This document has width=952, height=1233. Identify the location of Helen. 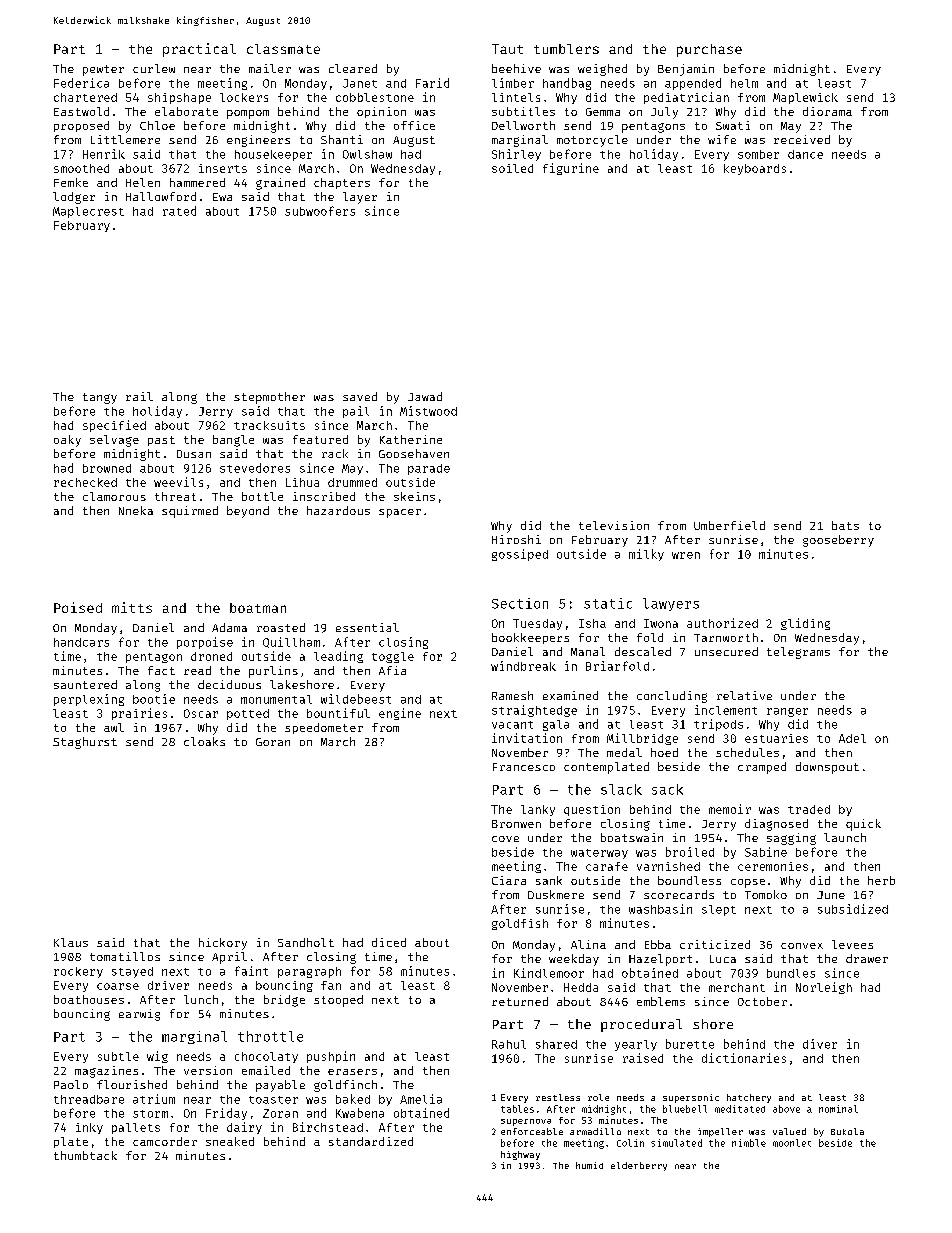
(143, 182).
